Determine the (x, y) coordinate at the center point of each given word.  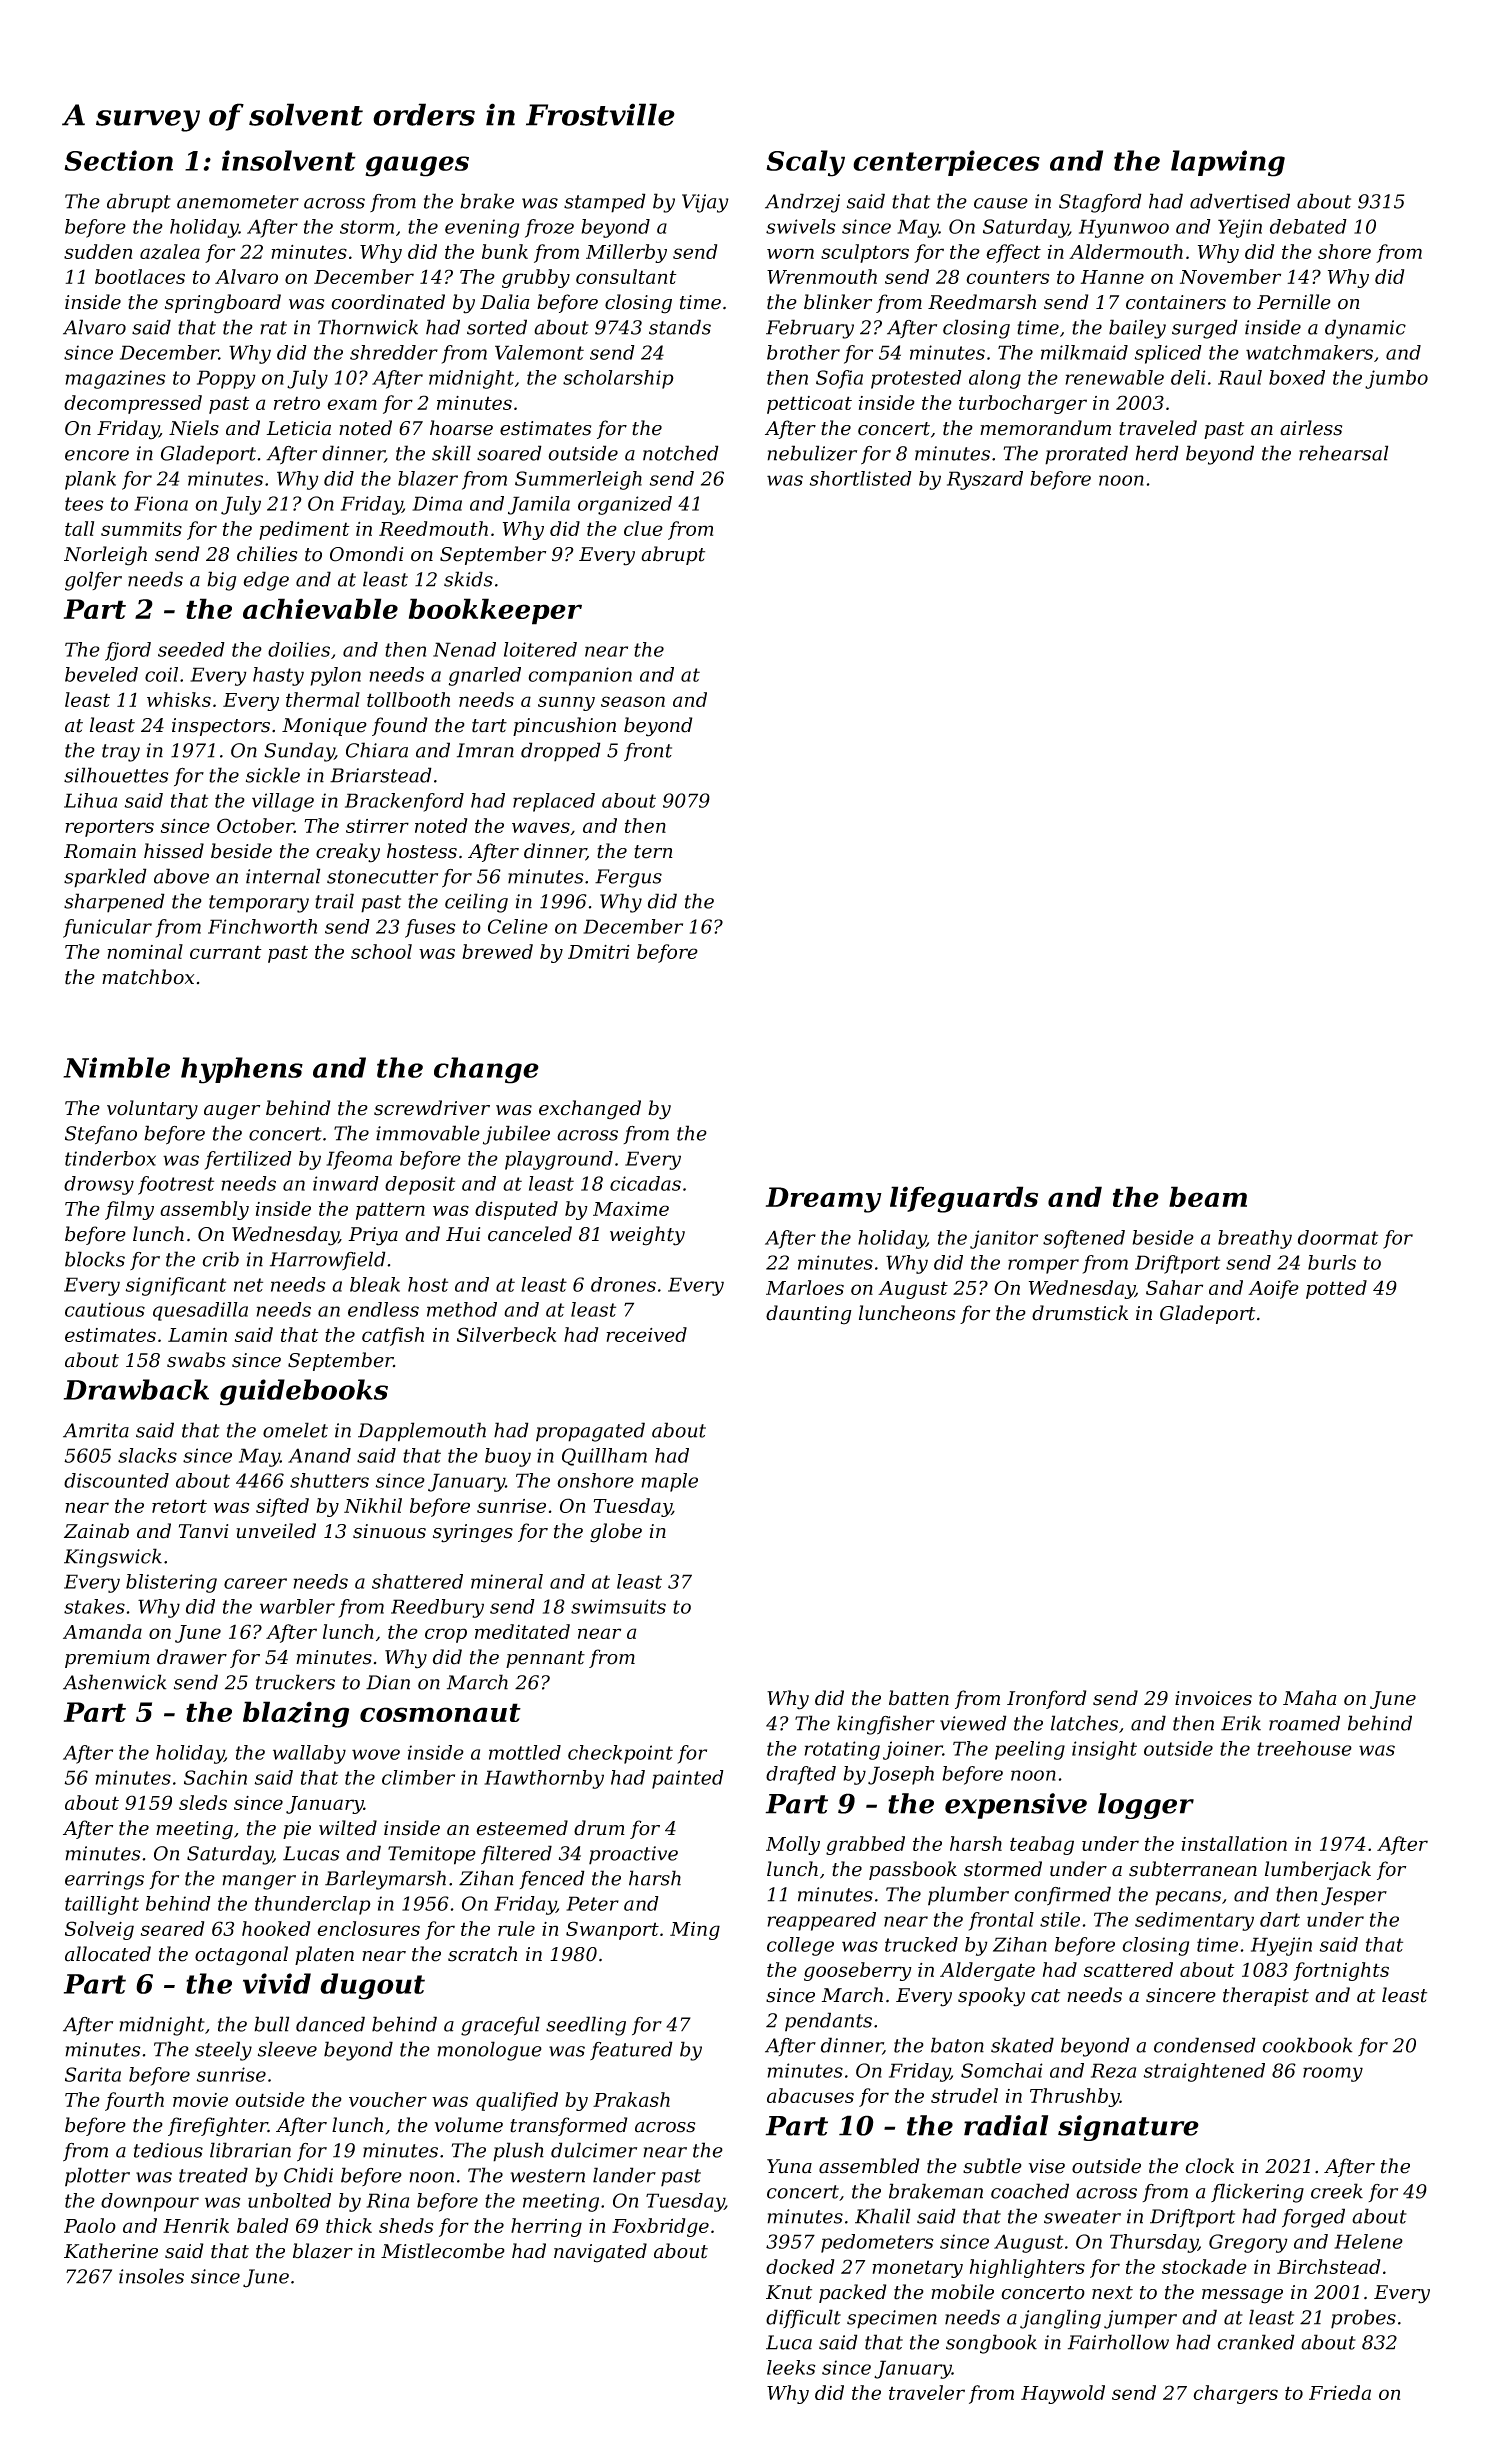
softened (1084, 1239)
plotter (97, 2177)
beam (1208, 1196)
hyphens (242, 1070)
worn (790, 253)
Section (119, 160)
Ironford (1047, 1699)
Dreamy (824, 1200)
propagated (590, 1432)
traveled (1158, 428)
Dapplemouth (422, 1432)
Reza (1113, 2070)
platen (324, 1955)
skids (468, 579)
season (633, 701)
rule (516, 1928)
